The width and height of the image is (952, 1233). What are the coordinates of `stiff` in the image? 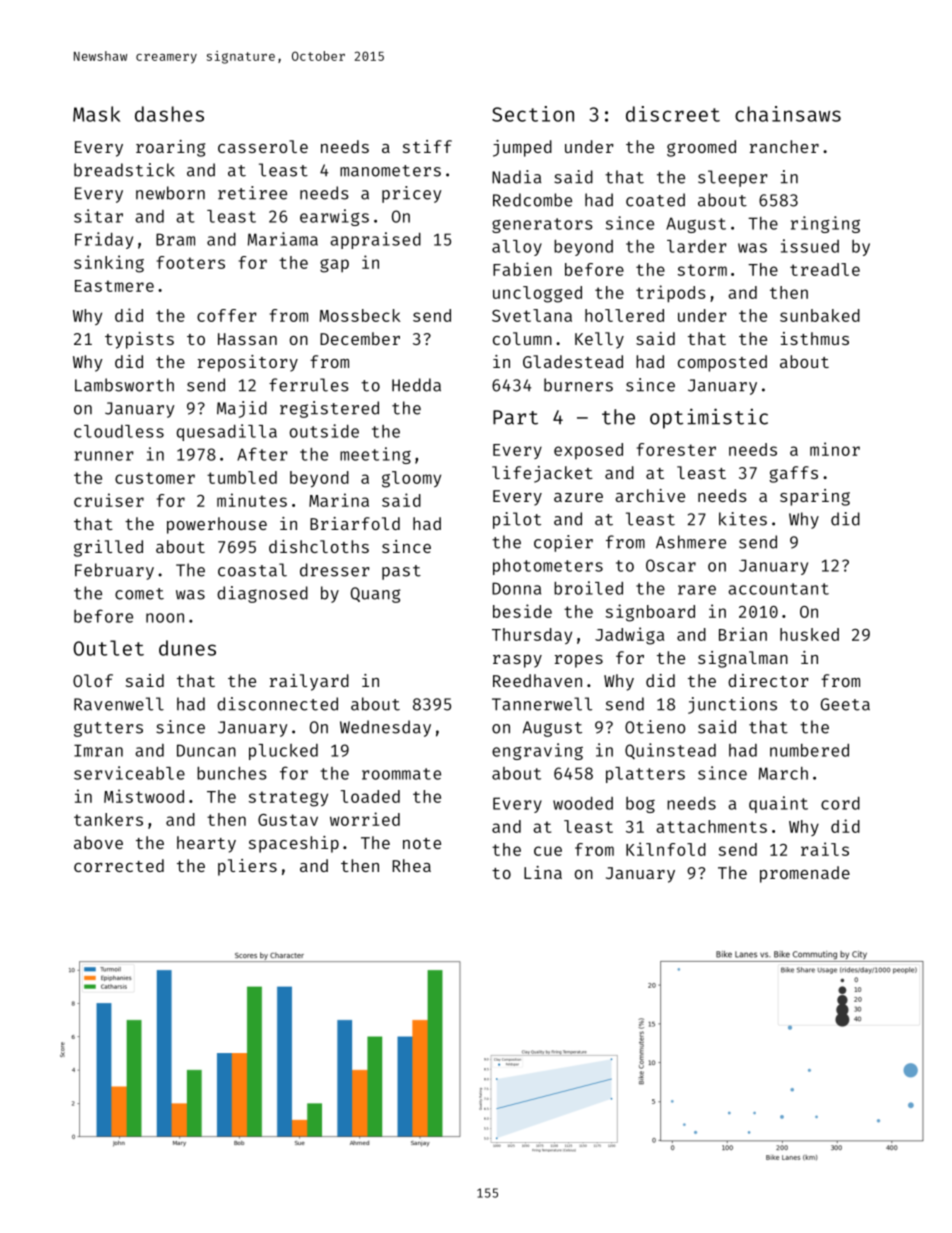 It's located at (427, 146).
